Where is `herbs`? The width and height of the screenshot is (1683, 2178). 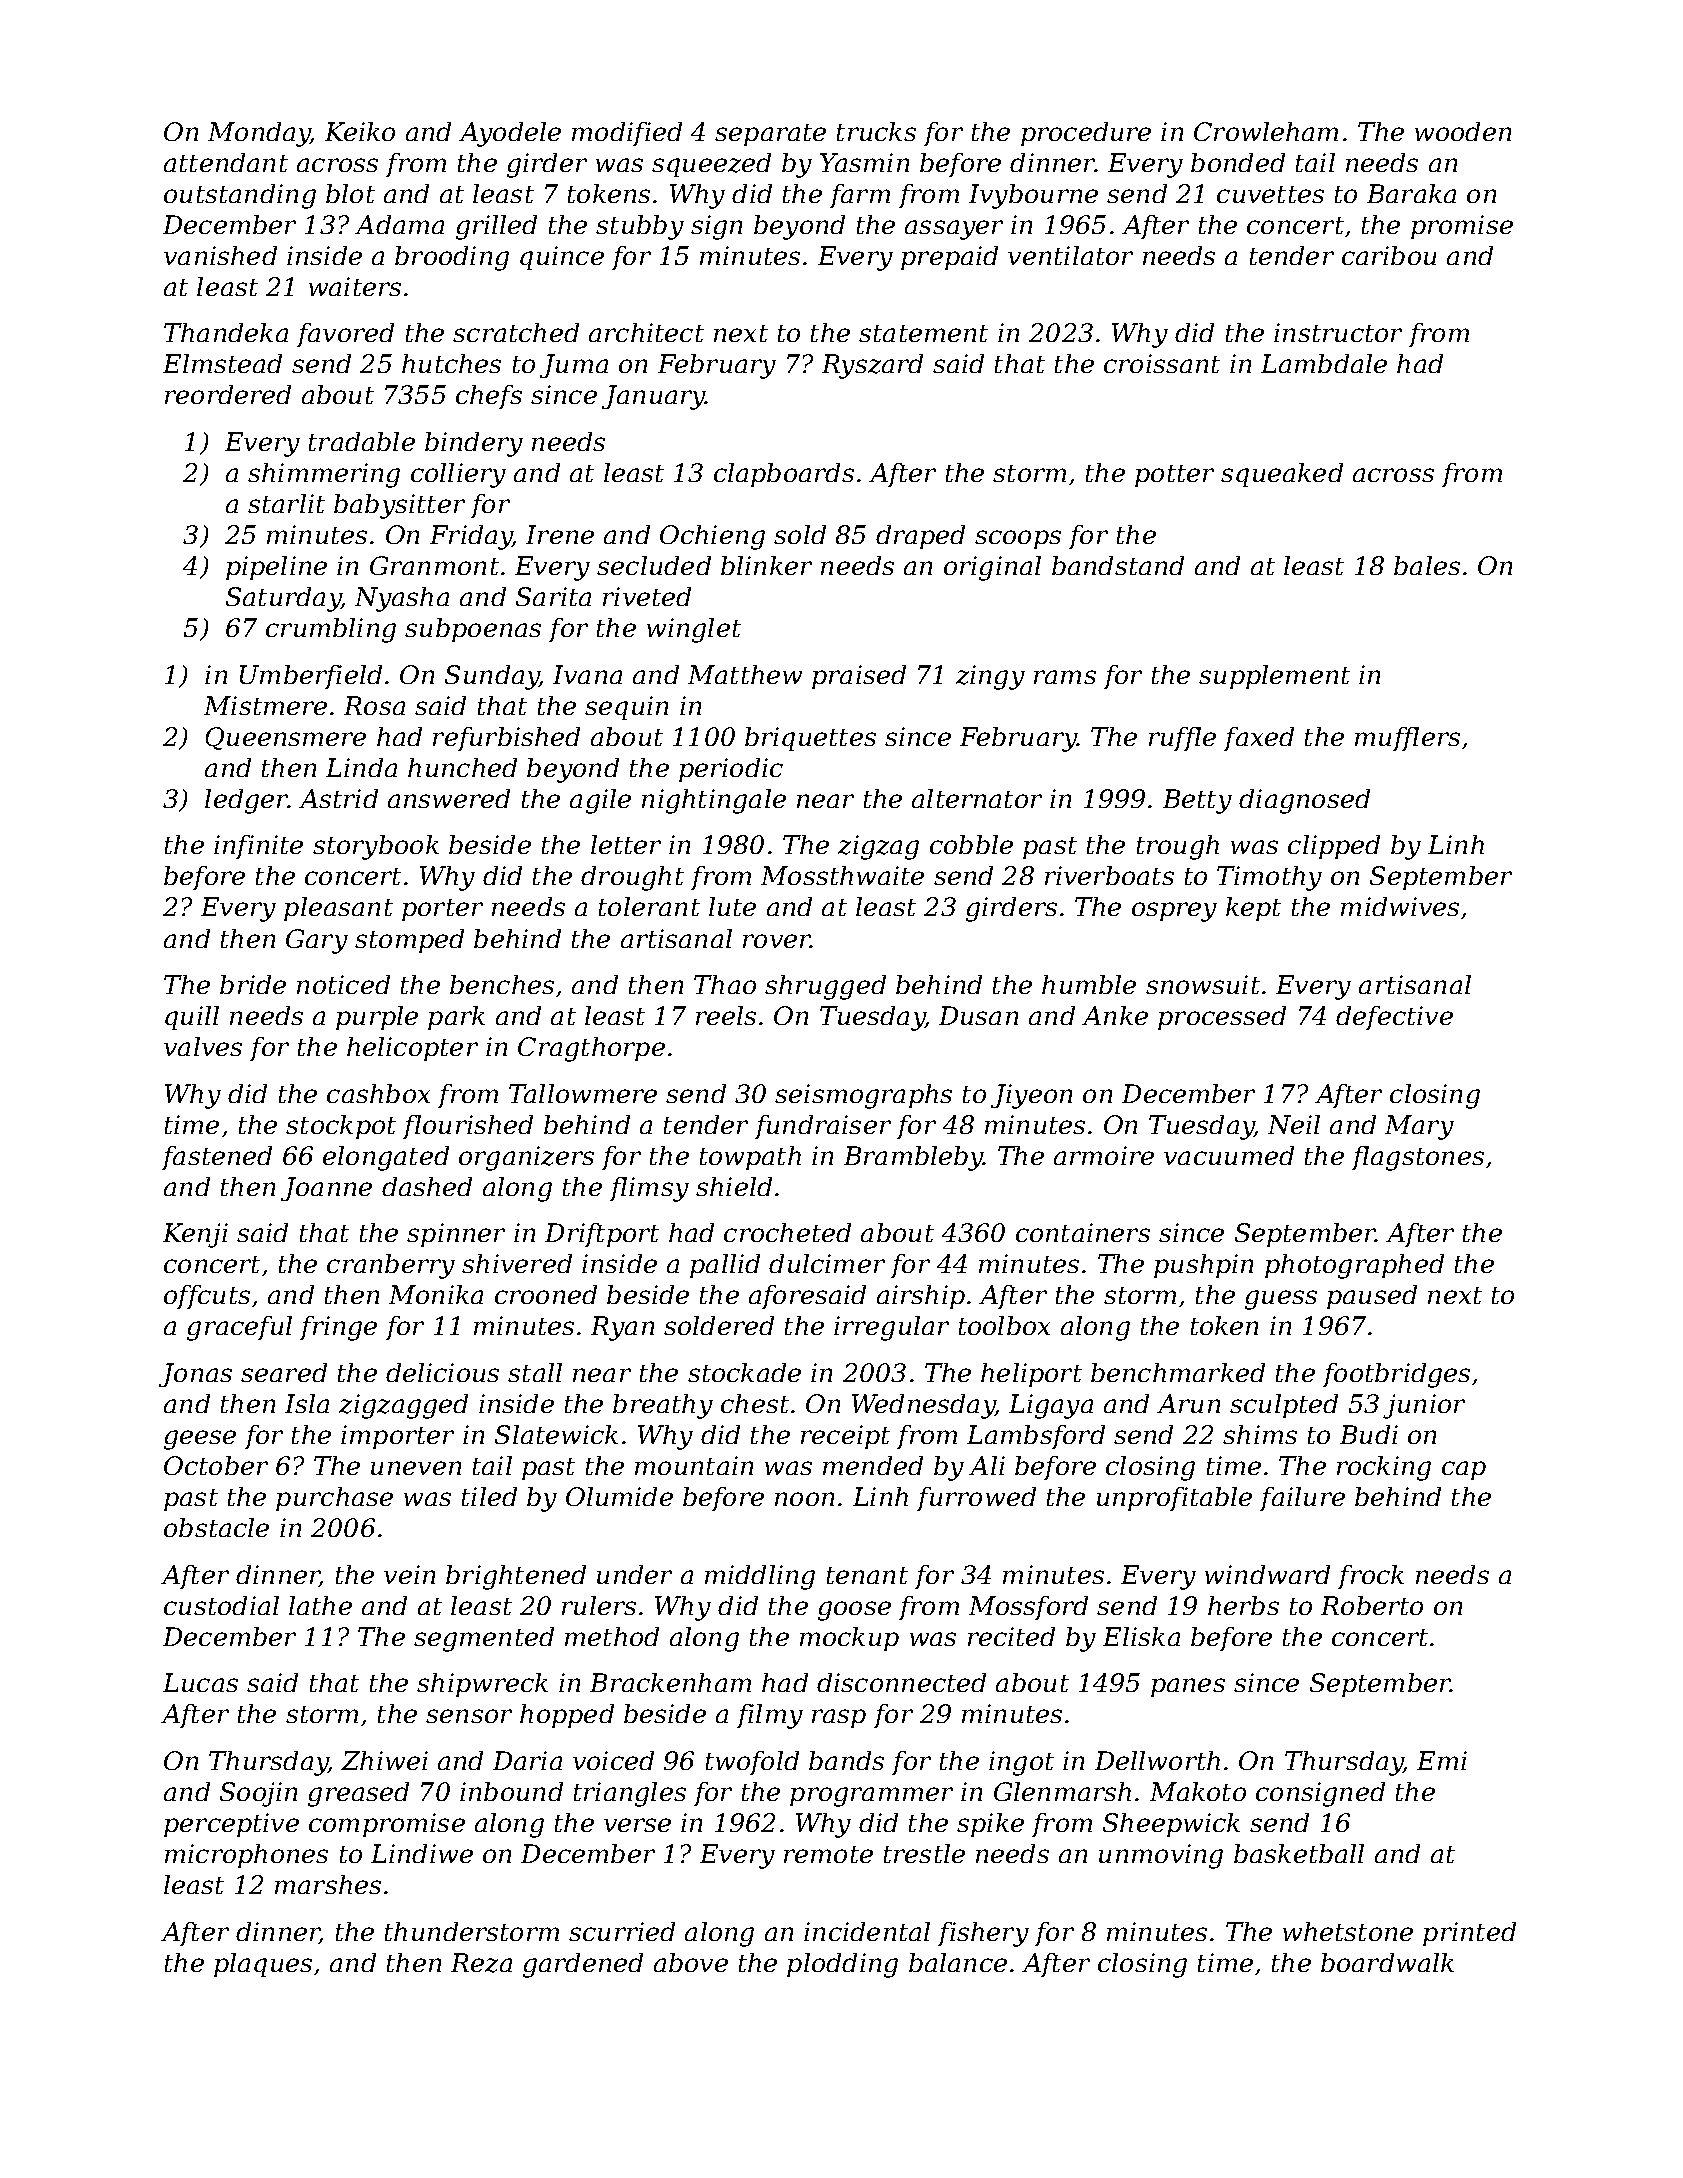
herbs is located at coordinates (1243, 1605).
